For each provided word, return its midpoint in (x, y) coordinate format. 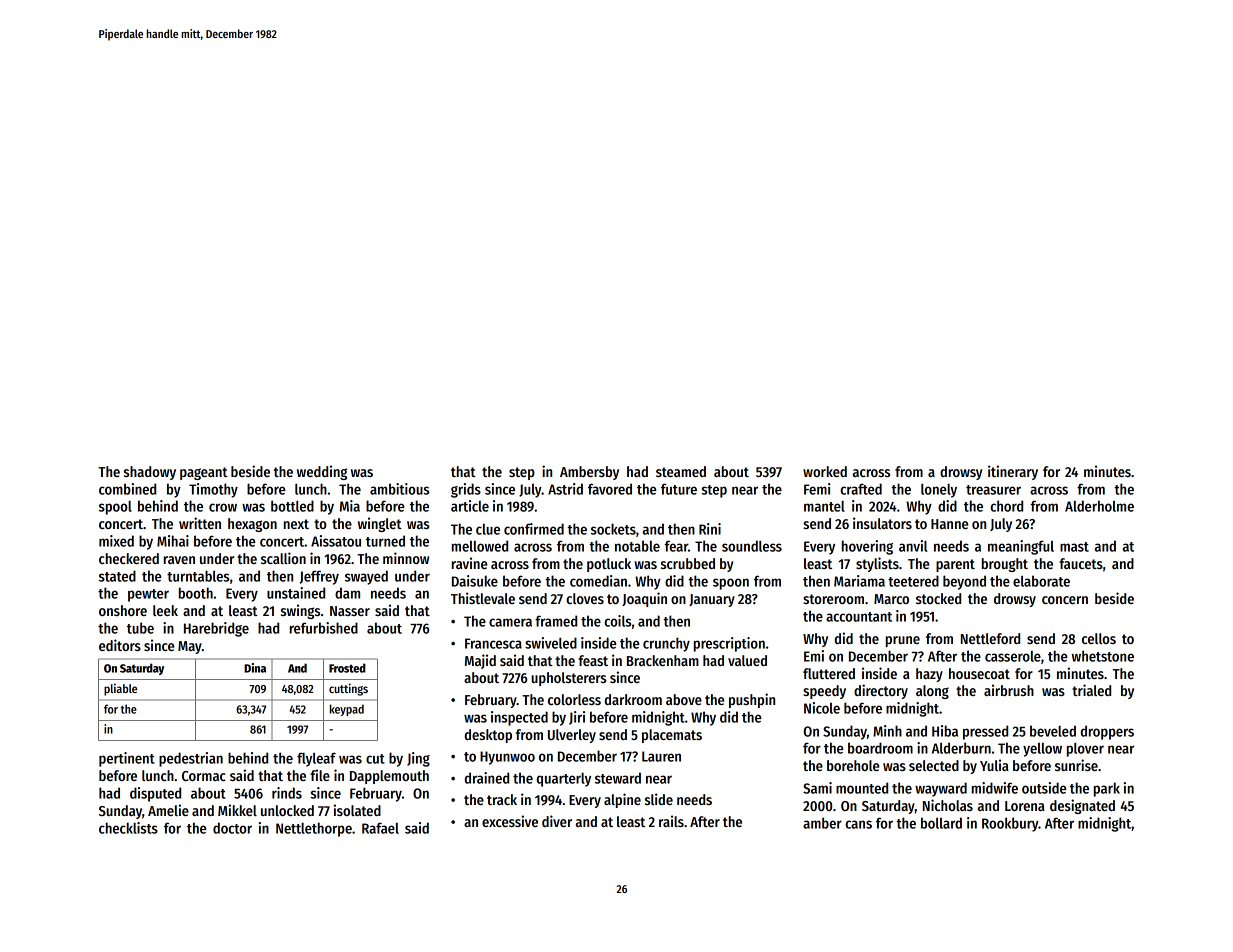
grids (466, 490)
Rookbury (1010, 824)
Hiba (945, 731)
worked (825, 471)
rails (671, 821)
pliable (120, 689)
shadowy (150, 473)
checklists (128, 828)
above (684, 699)
